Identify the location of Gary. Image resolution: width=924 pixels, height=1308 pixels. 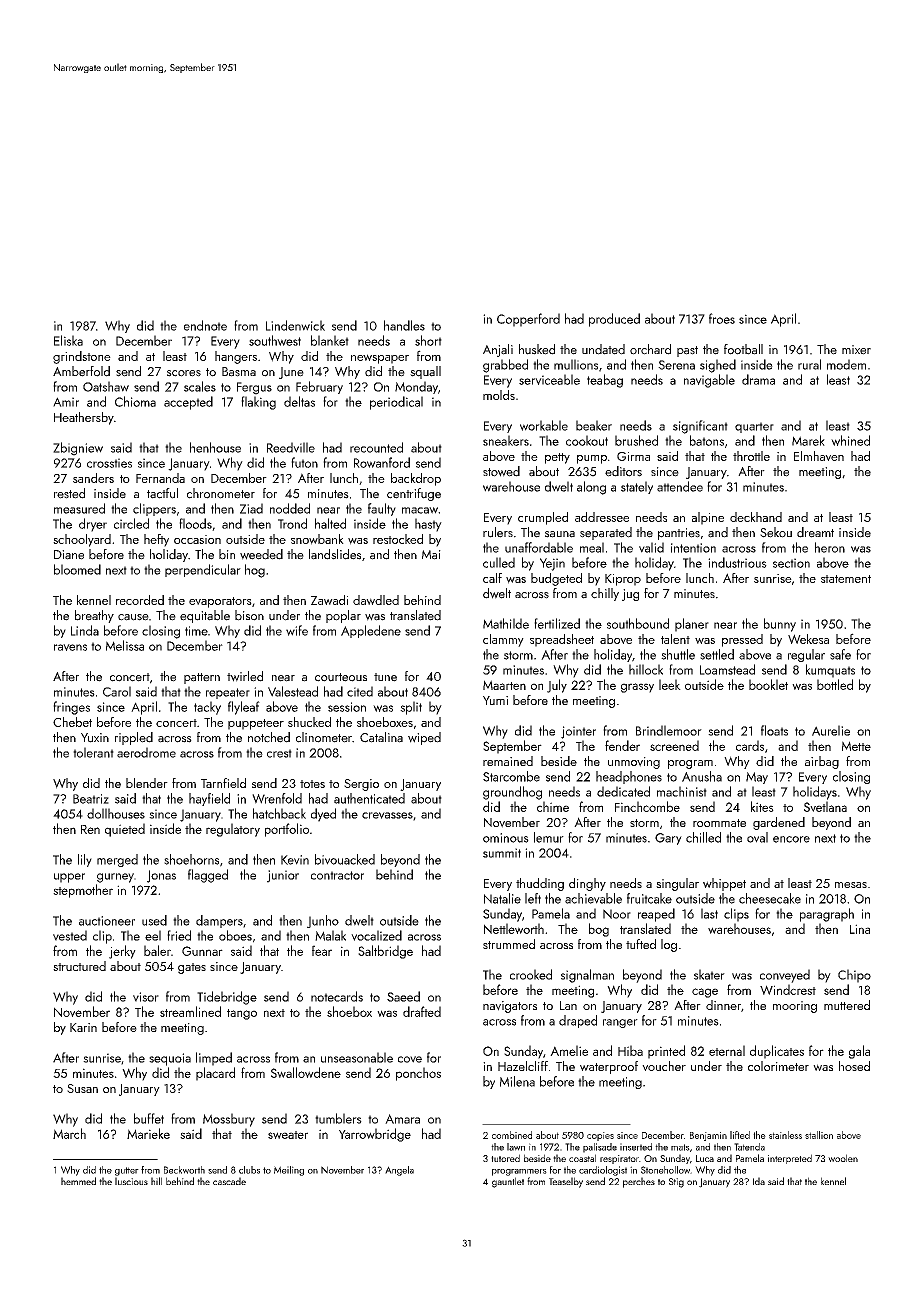
(668, 839).
